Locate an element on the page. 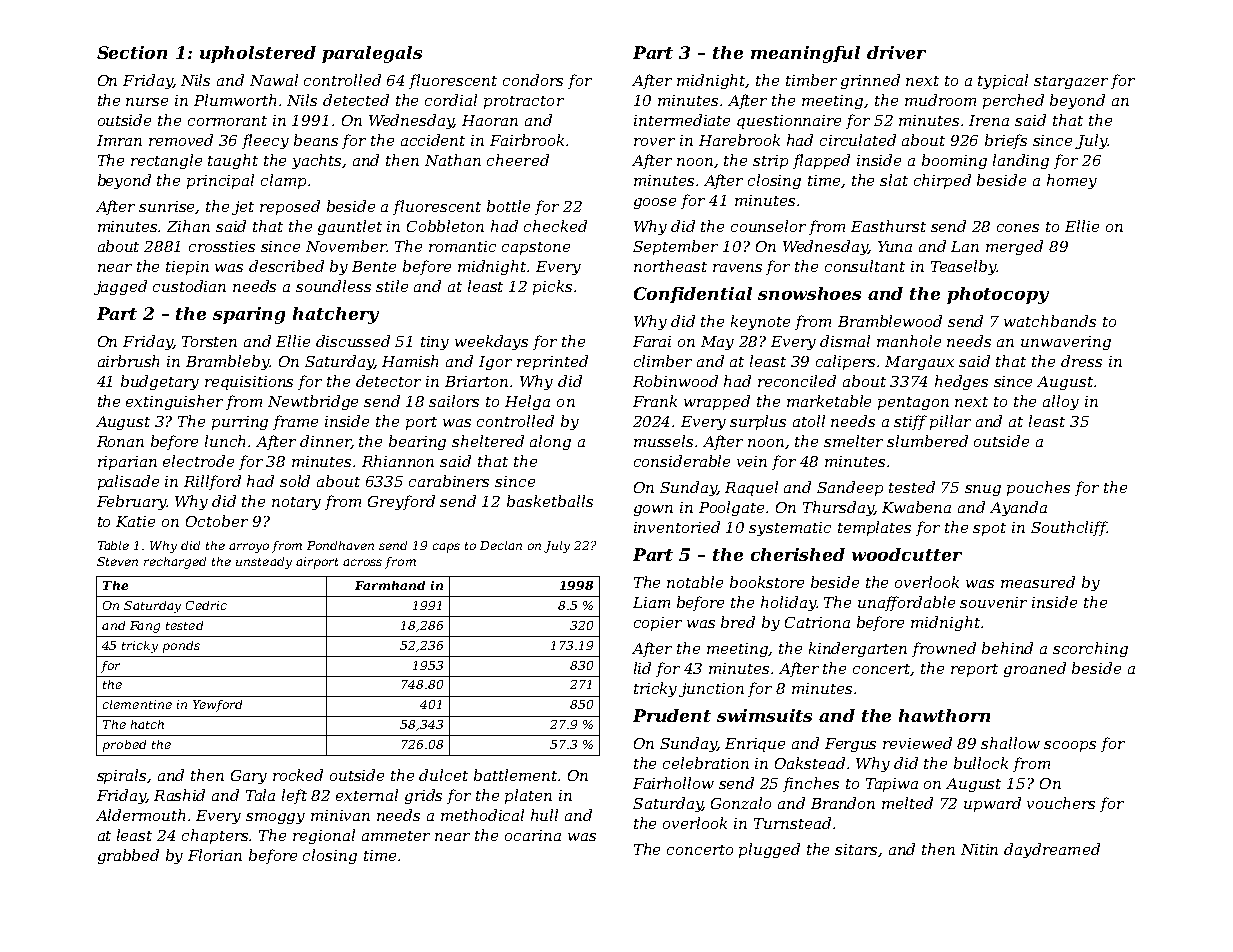  dinner is located at coordinates (325, 442).
